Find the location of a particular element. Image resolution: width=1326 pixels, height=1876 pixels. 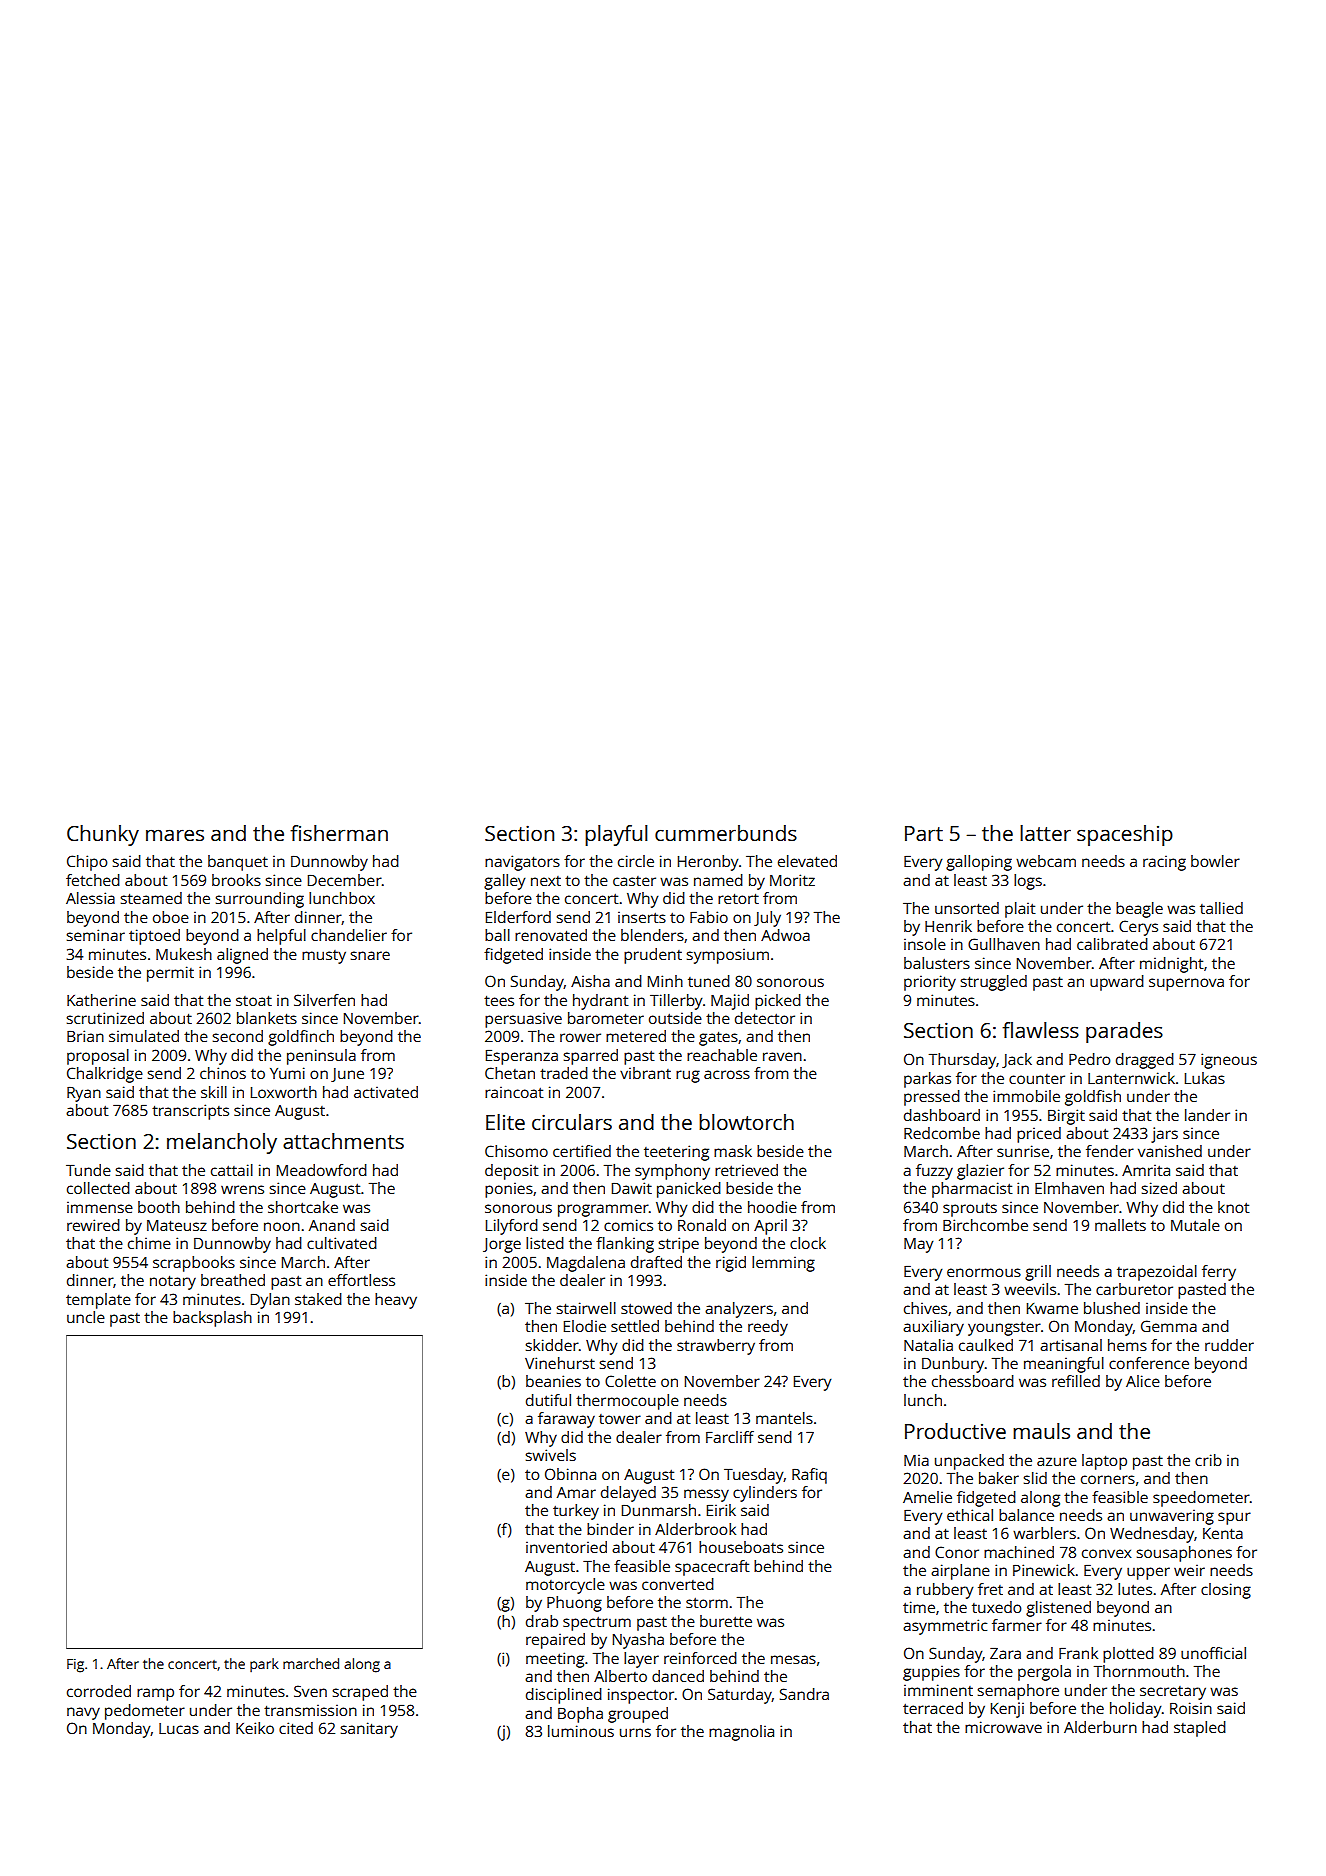

strawberry is located at coordinates (716, 1347).
